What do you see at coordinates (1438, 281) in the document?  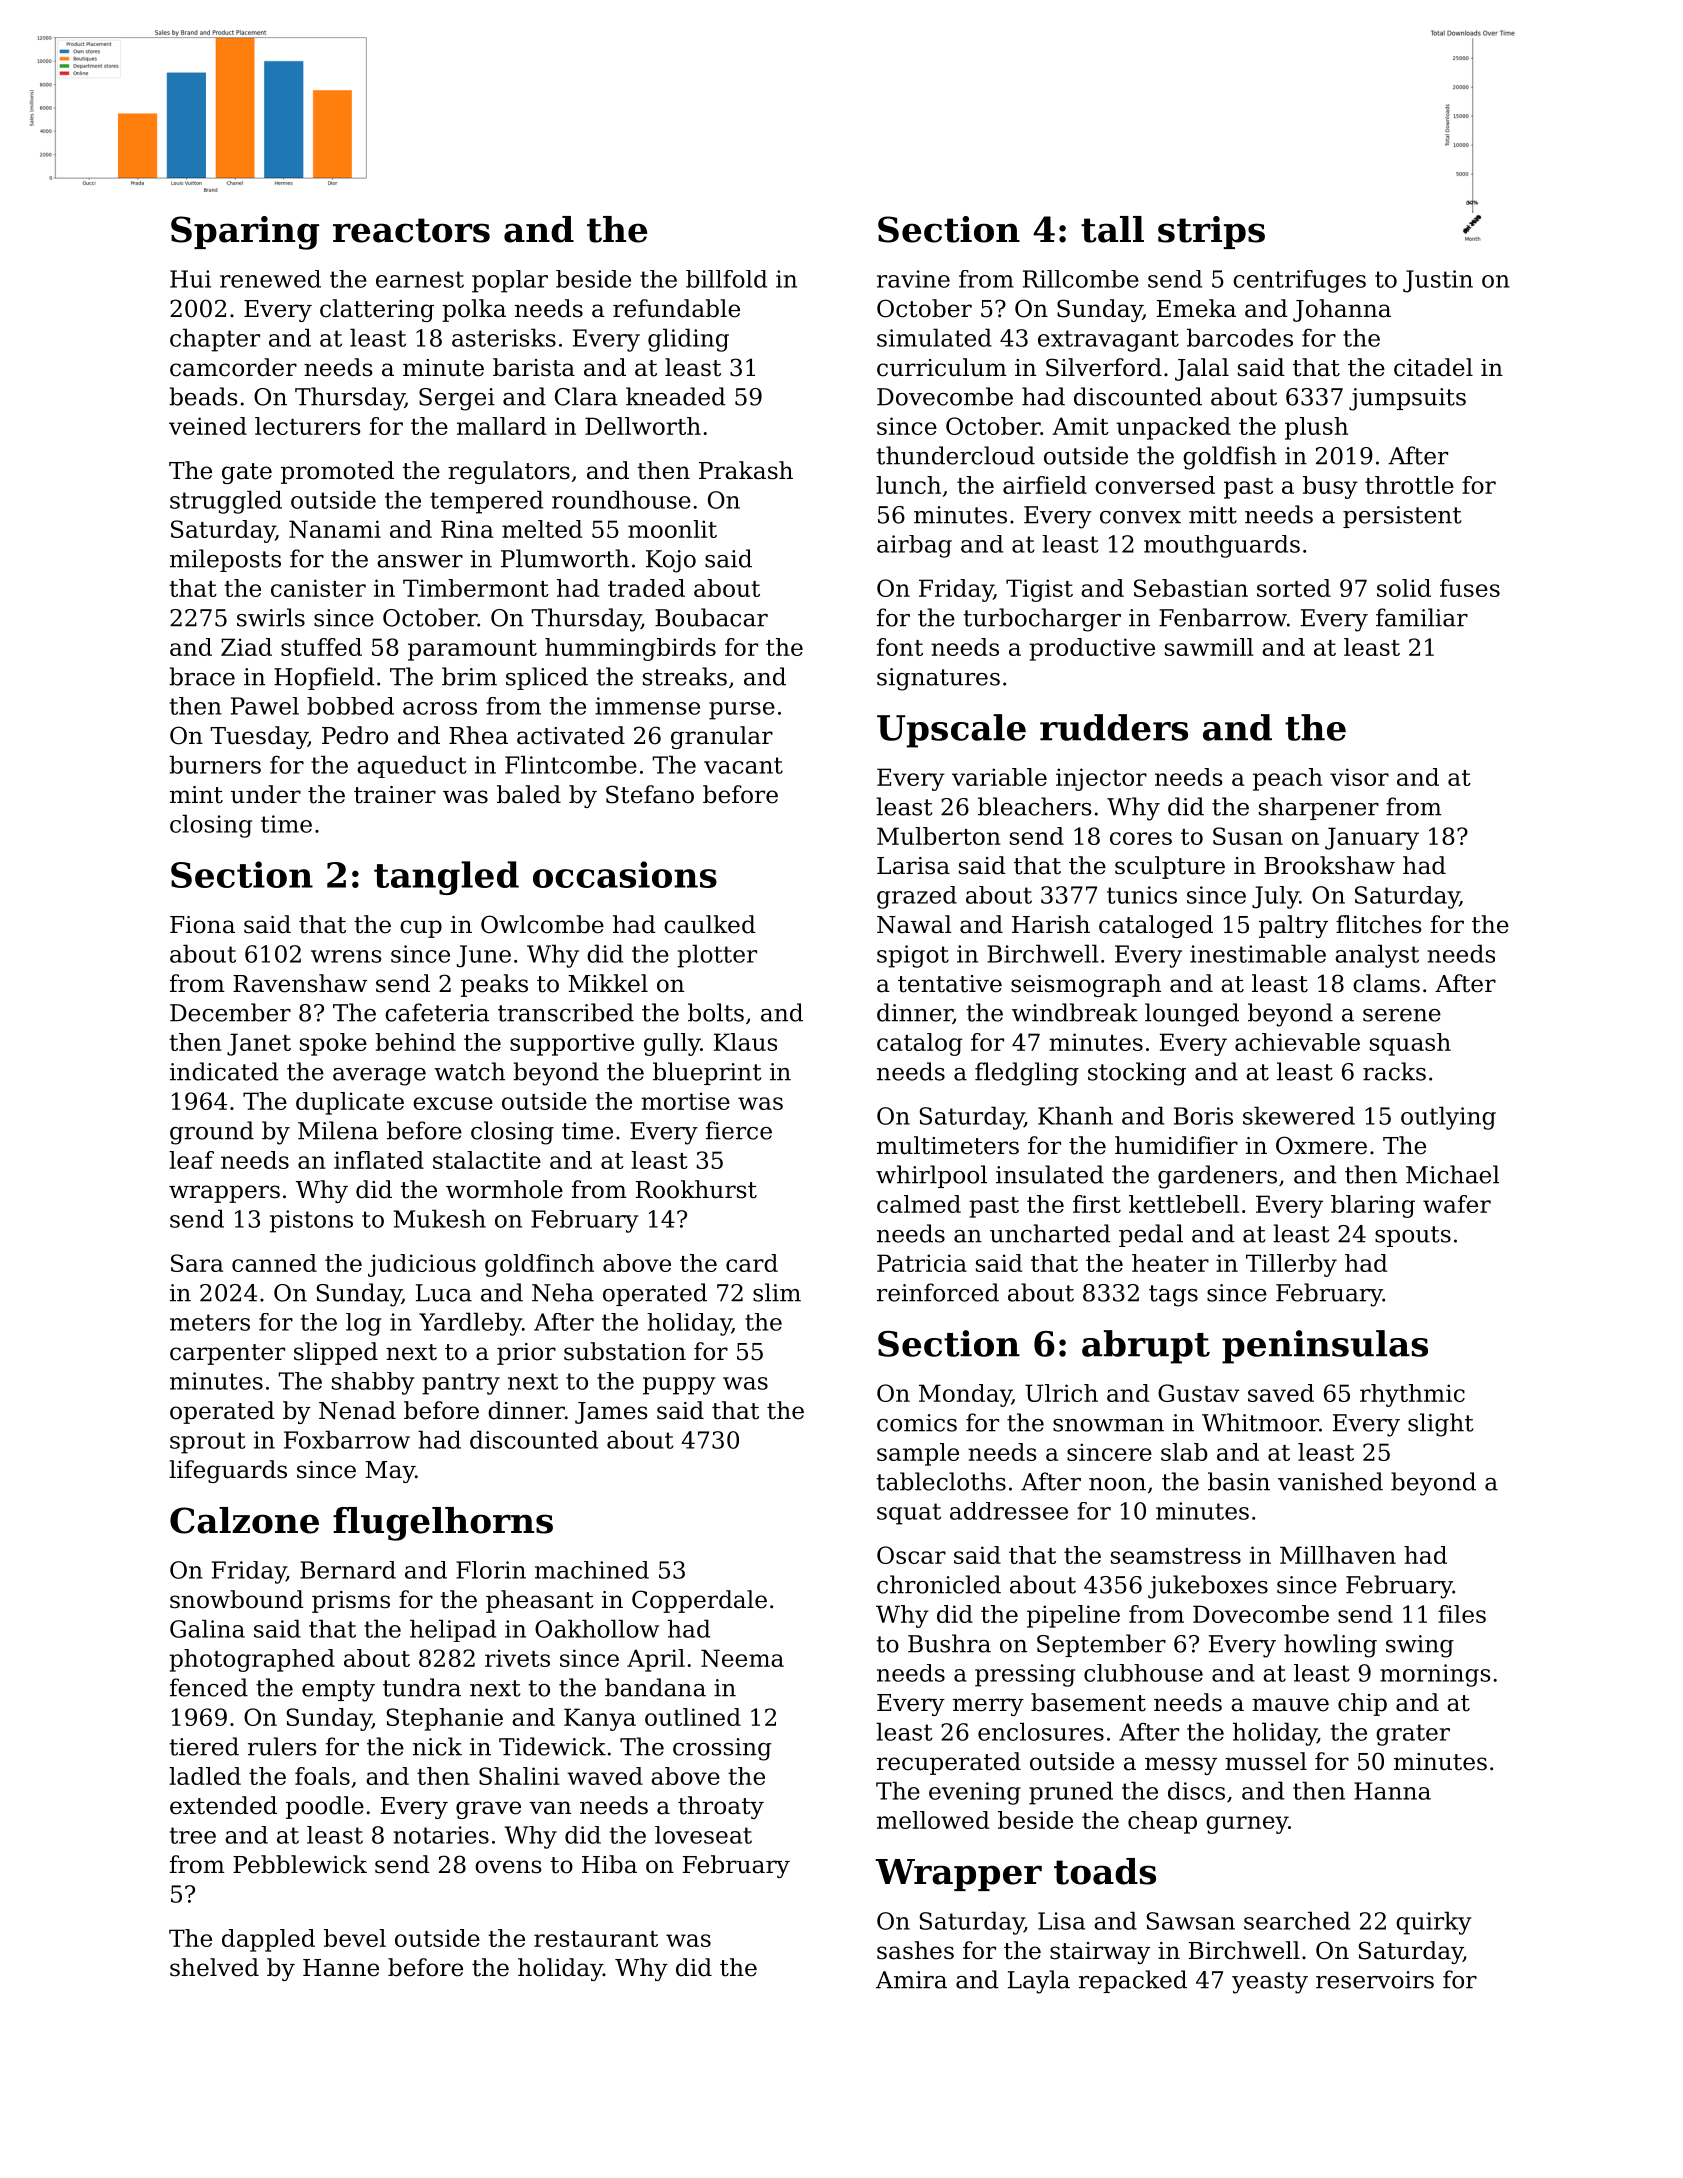 I see `Justin` at bounding box center [1438, 281].
